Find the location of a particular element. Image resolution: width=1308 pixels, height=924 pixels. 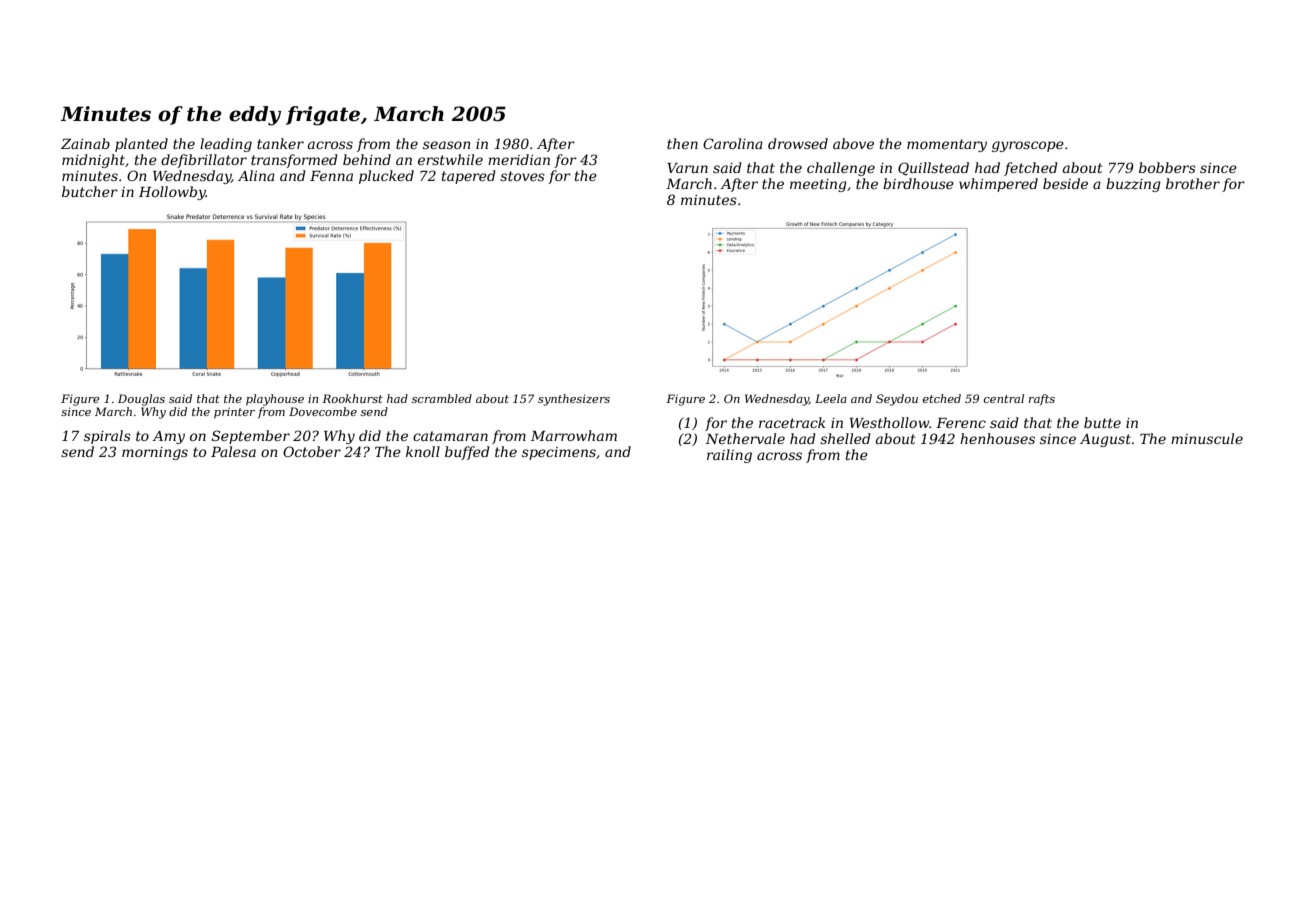

planted is located at coordinates (141, 145).
